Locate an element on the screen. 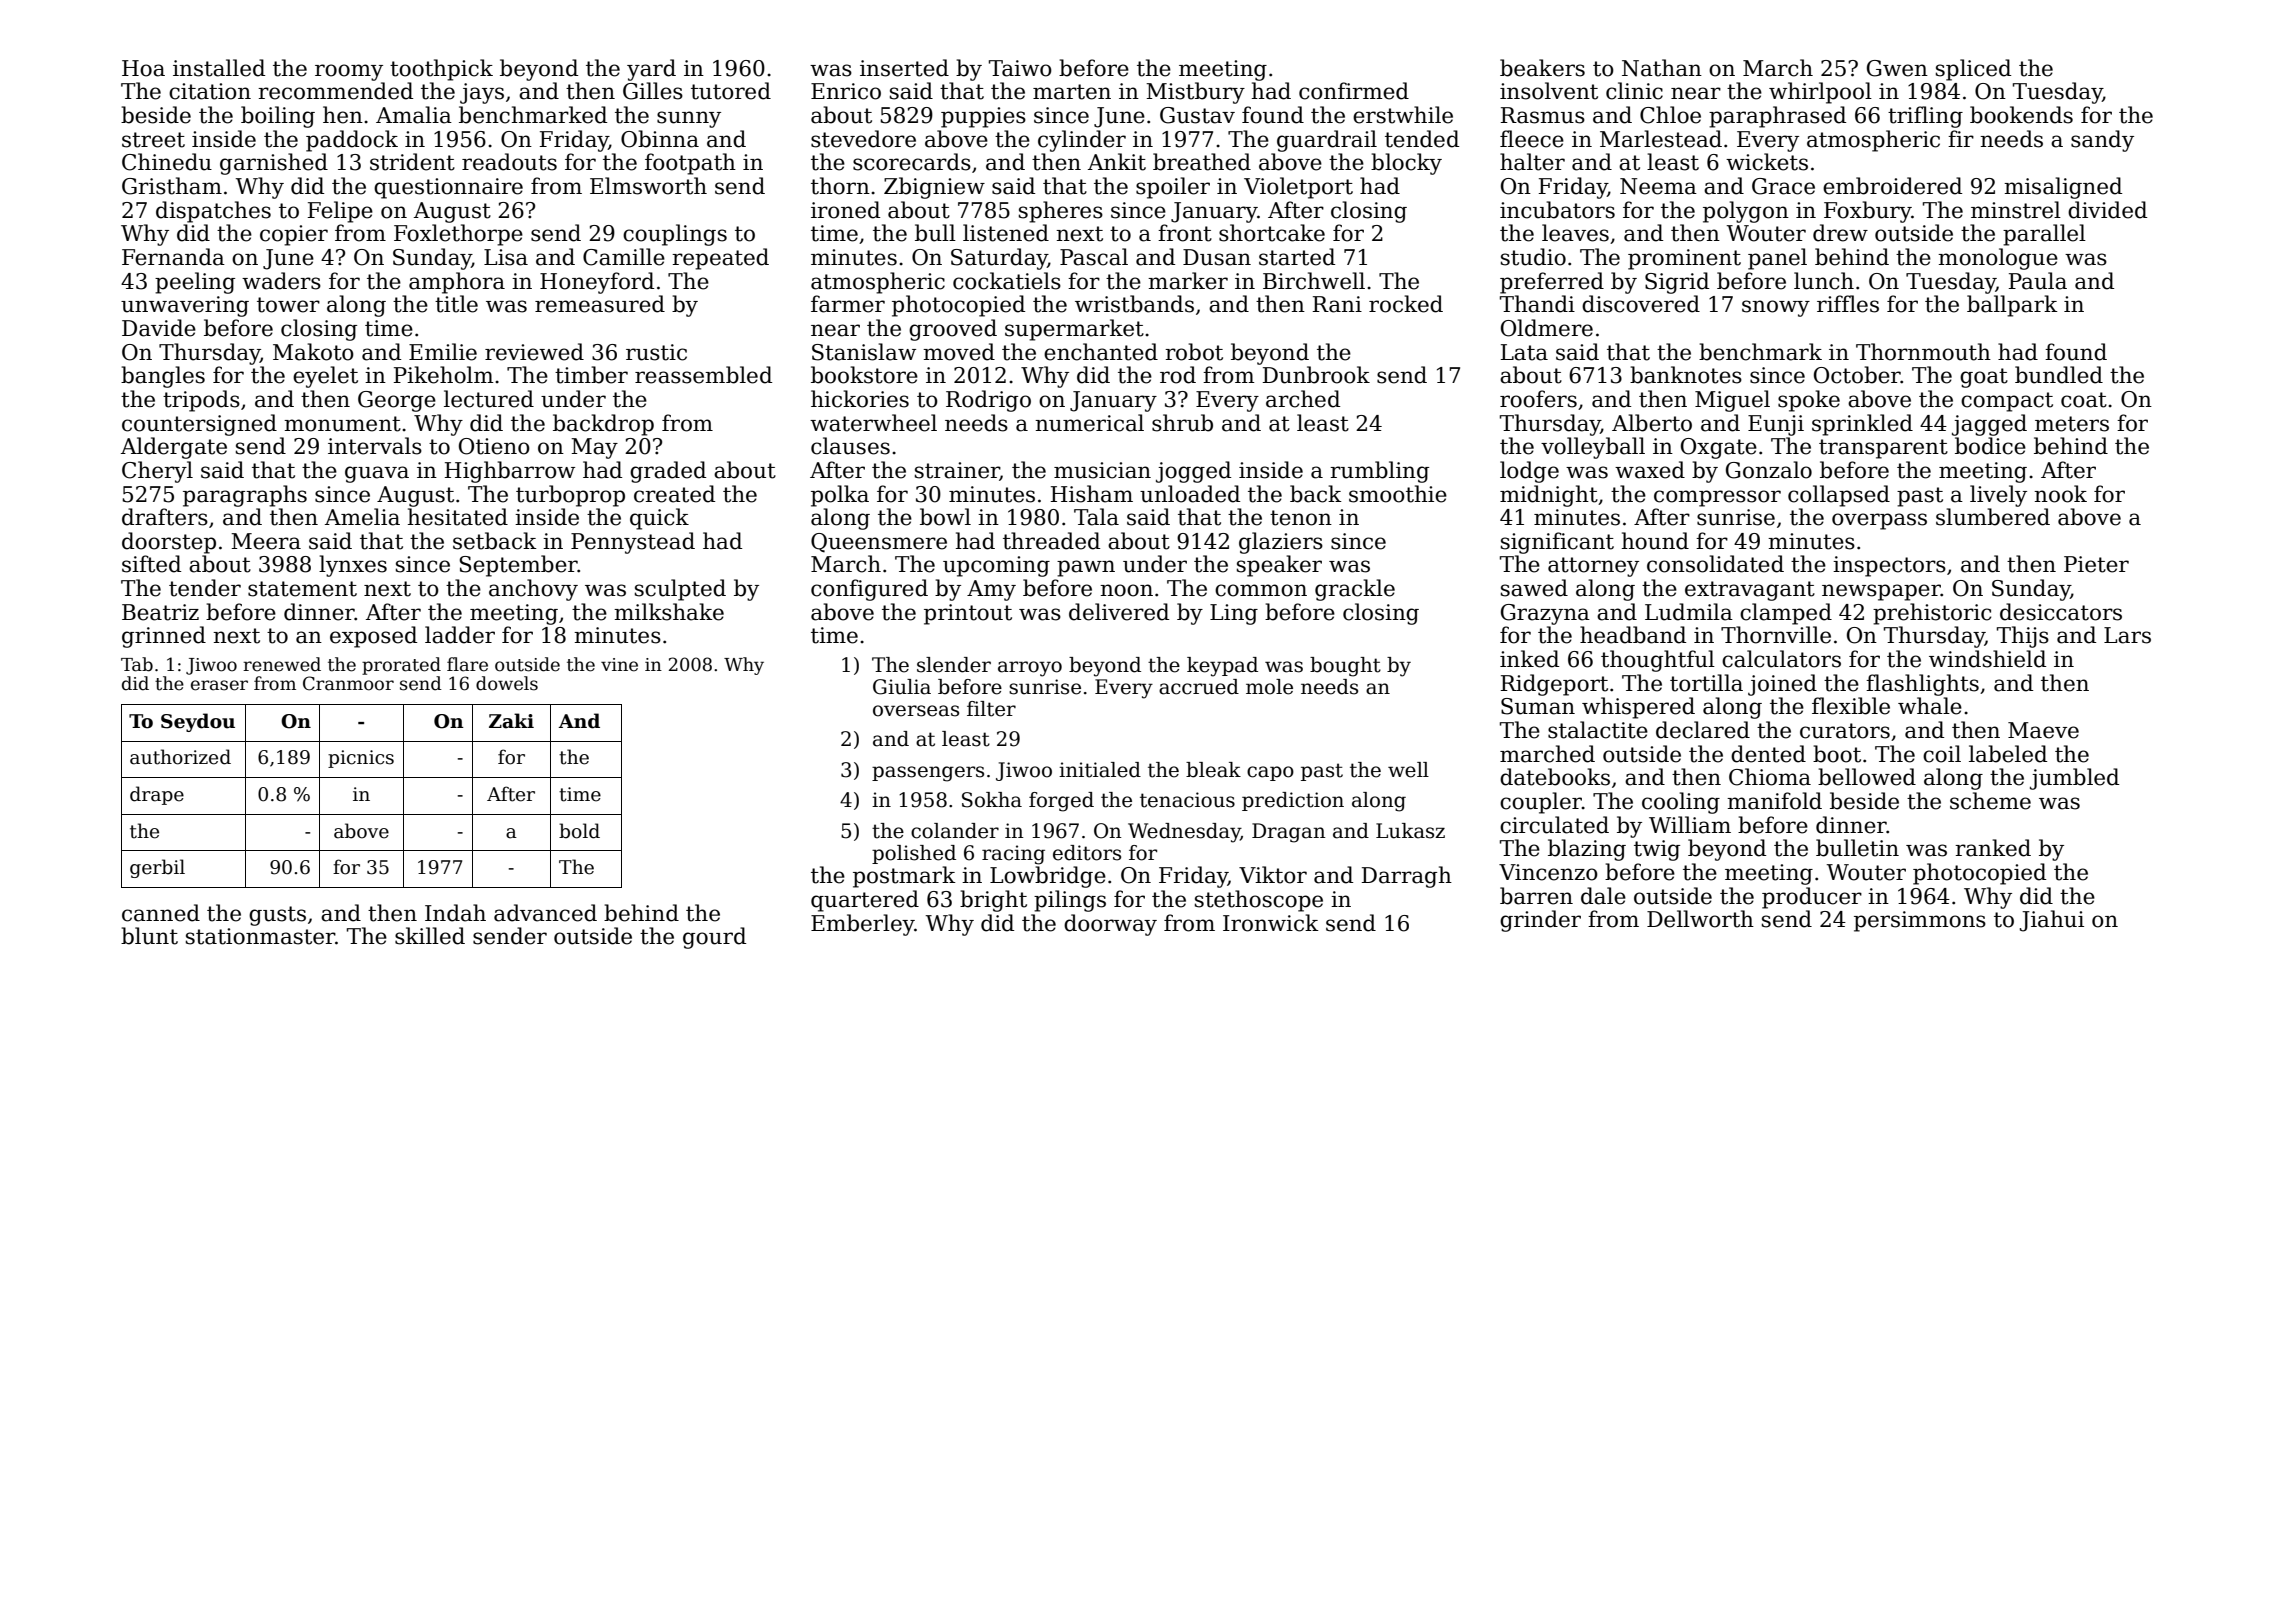  shrub is located at coordinates (1182, 423).
